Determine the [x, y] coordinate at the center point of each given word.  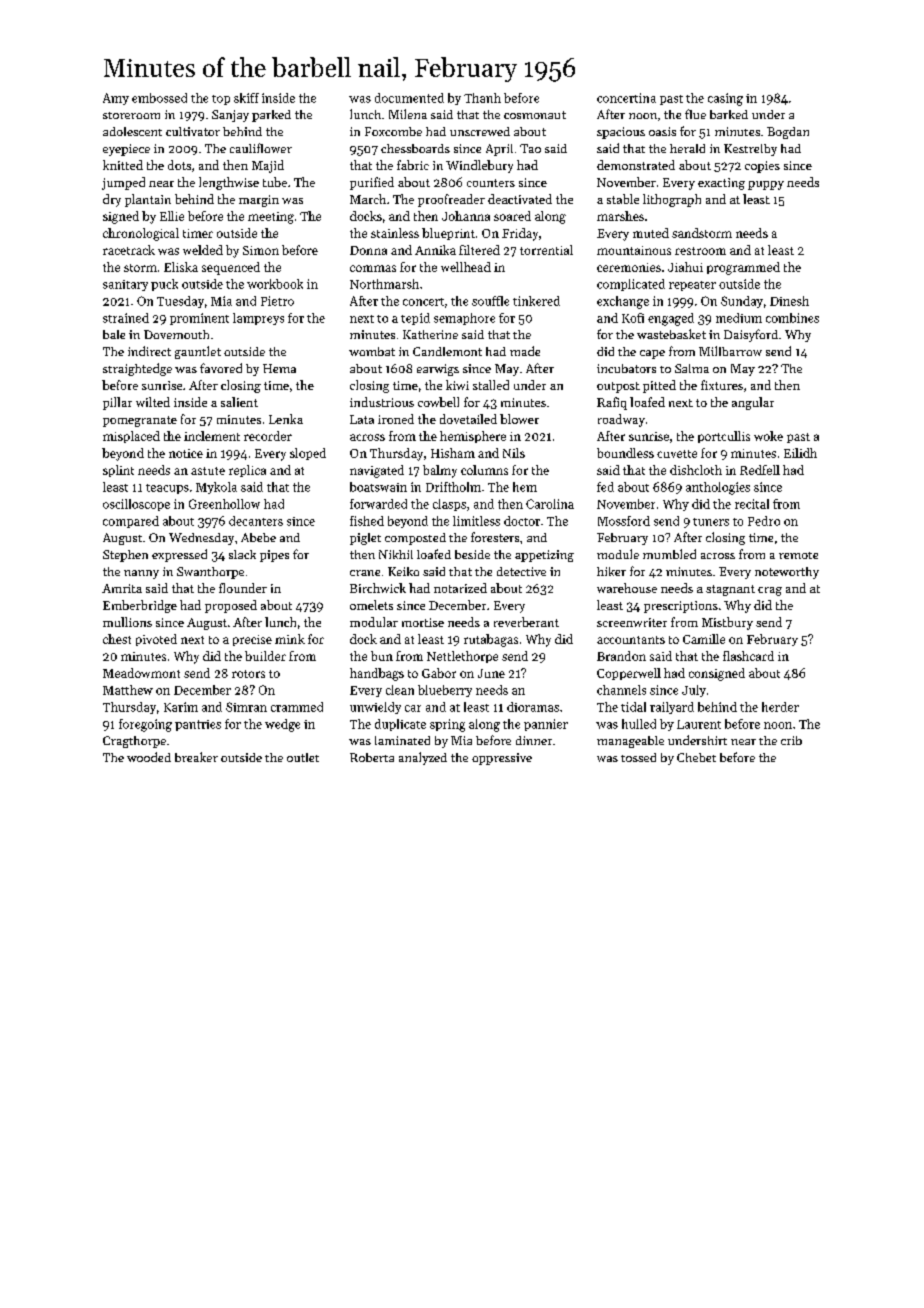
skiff [246, 98]
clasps [449, 505]
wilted [153, 402]
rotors [248, 674]
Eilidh [800, 453]
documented [409, 98]
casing [725, 99]
